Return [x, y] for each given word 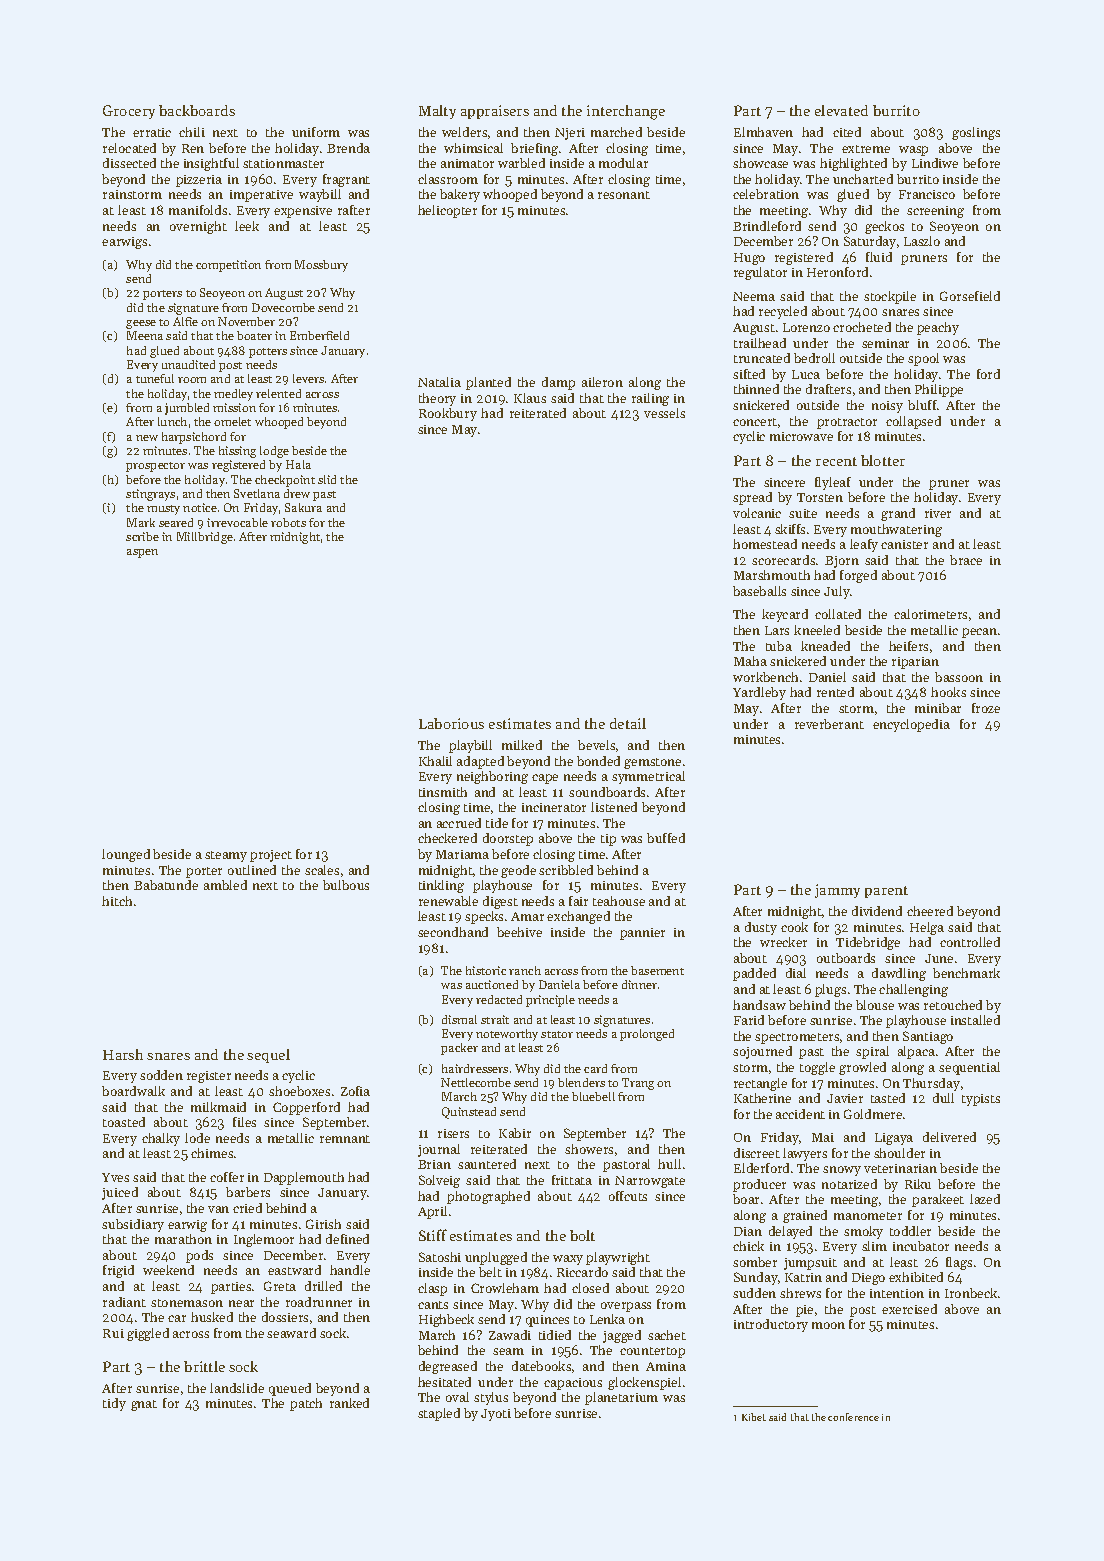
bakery [460, 195]
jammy [837, 891]
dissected [129, 163]
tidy [114, 1404]
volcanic [757, 513]
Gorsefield [970, 296]
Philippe [939, 390]
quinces [547, 1321]
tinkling [441, 886]
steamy [226, 856]
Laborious [451, 723]
